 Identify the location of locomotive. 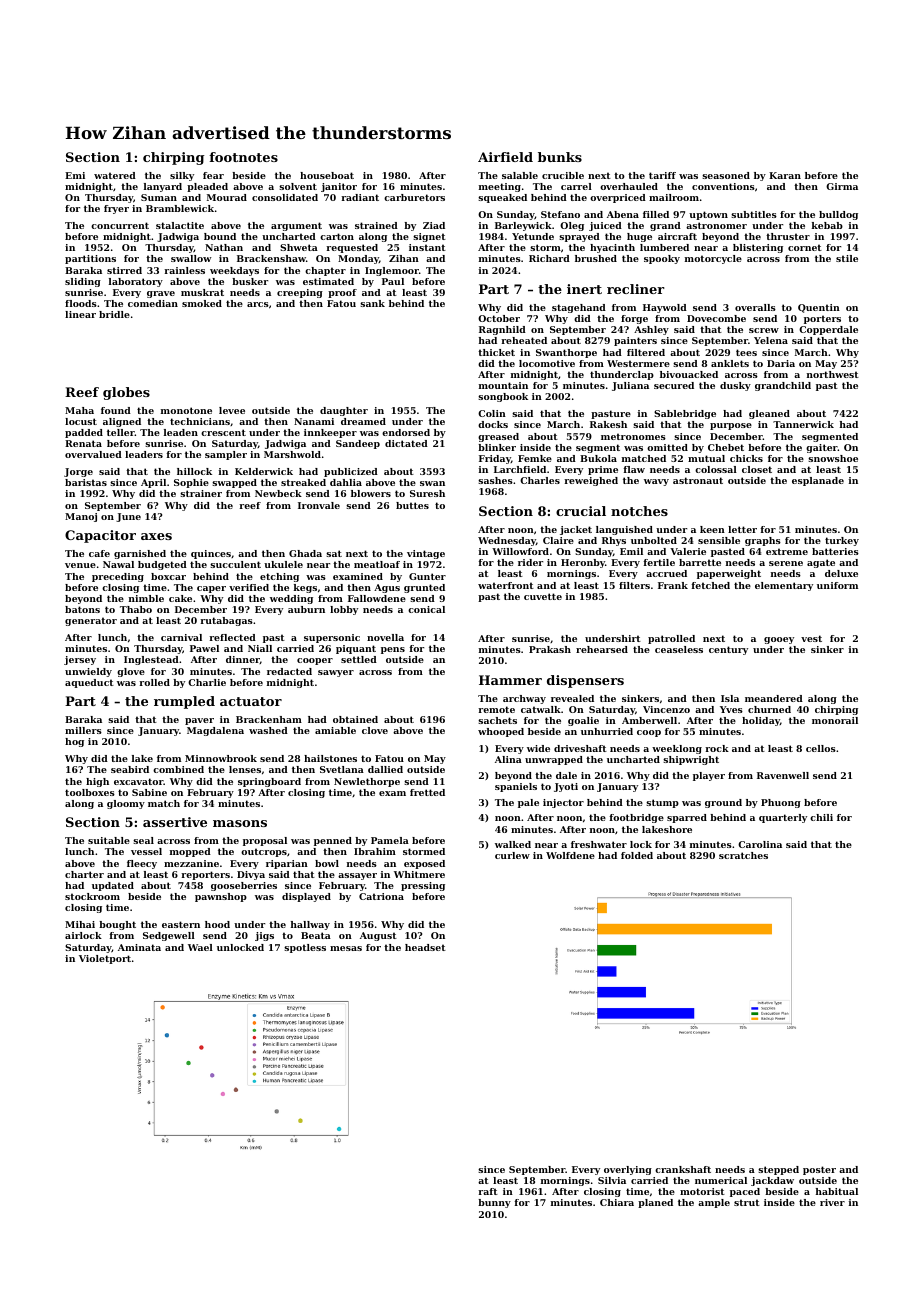
(547, 363).
